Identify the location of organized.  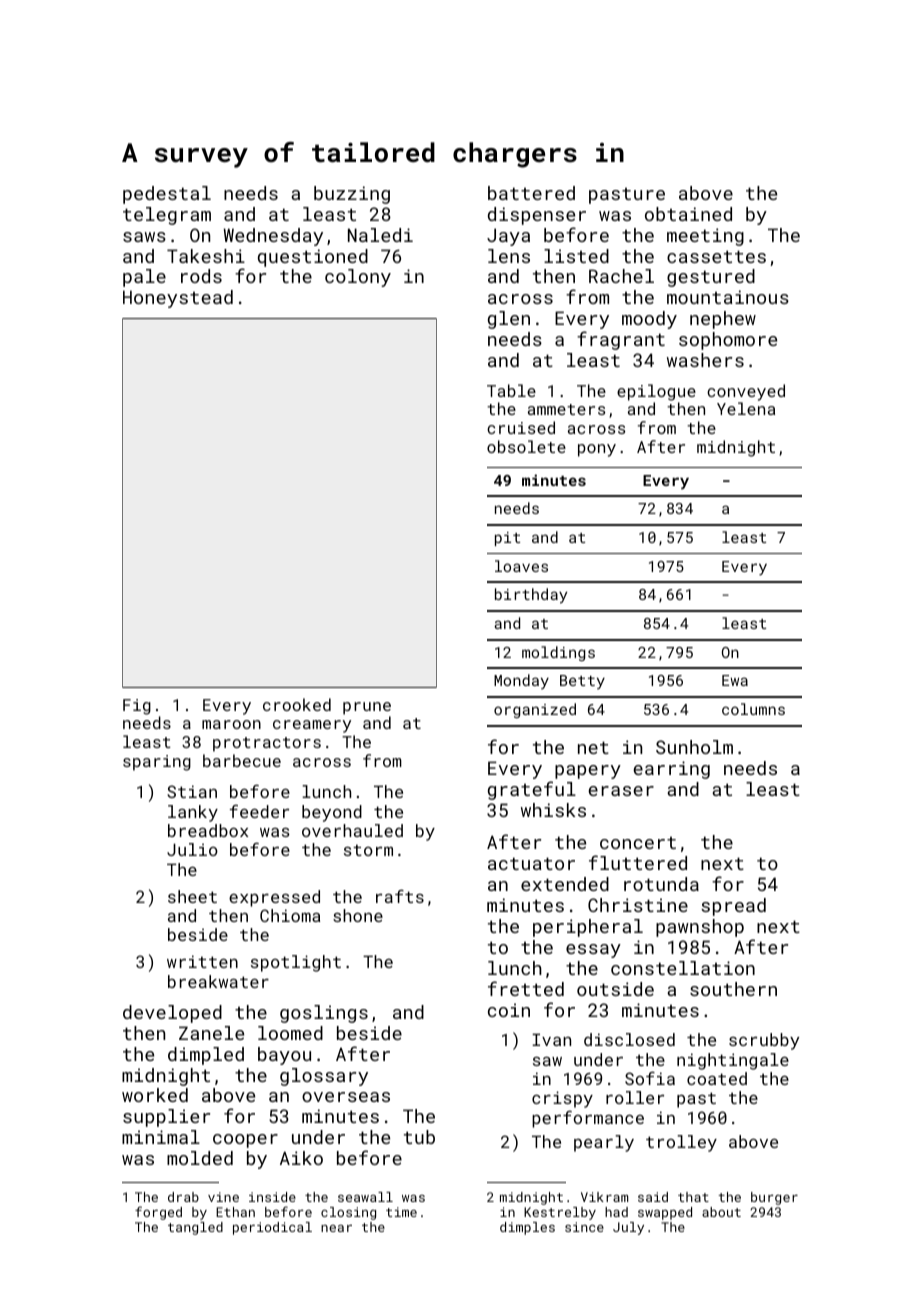
(535, 710).
